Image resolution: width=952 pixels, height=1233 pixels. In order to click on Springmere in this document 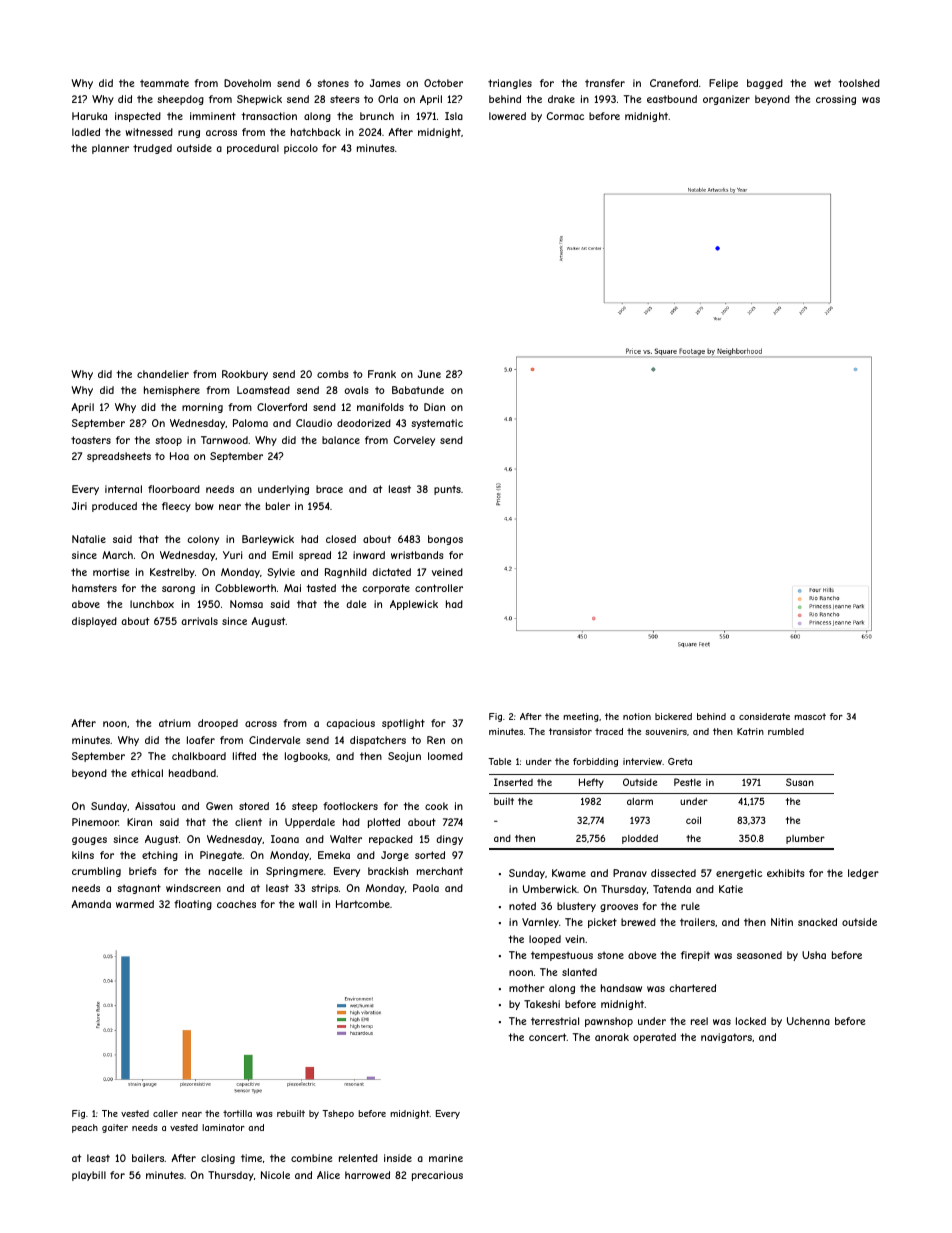, I will do `click(294, 872)`.
